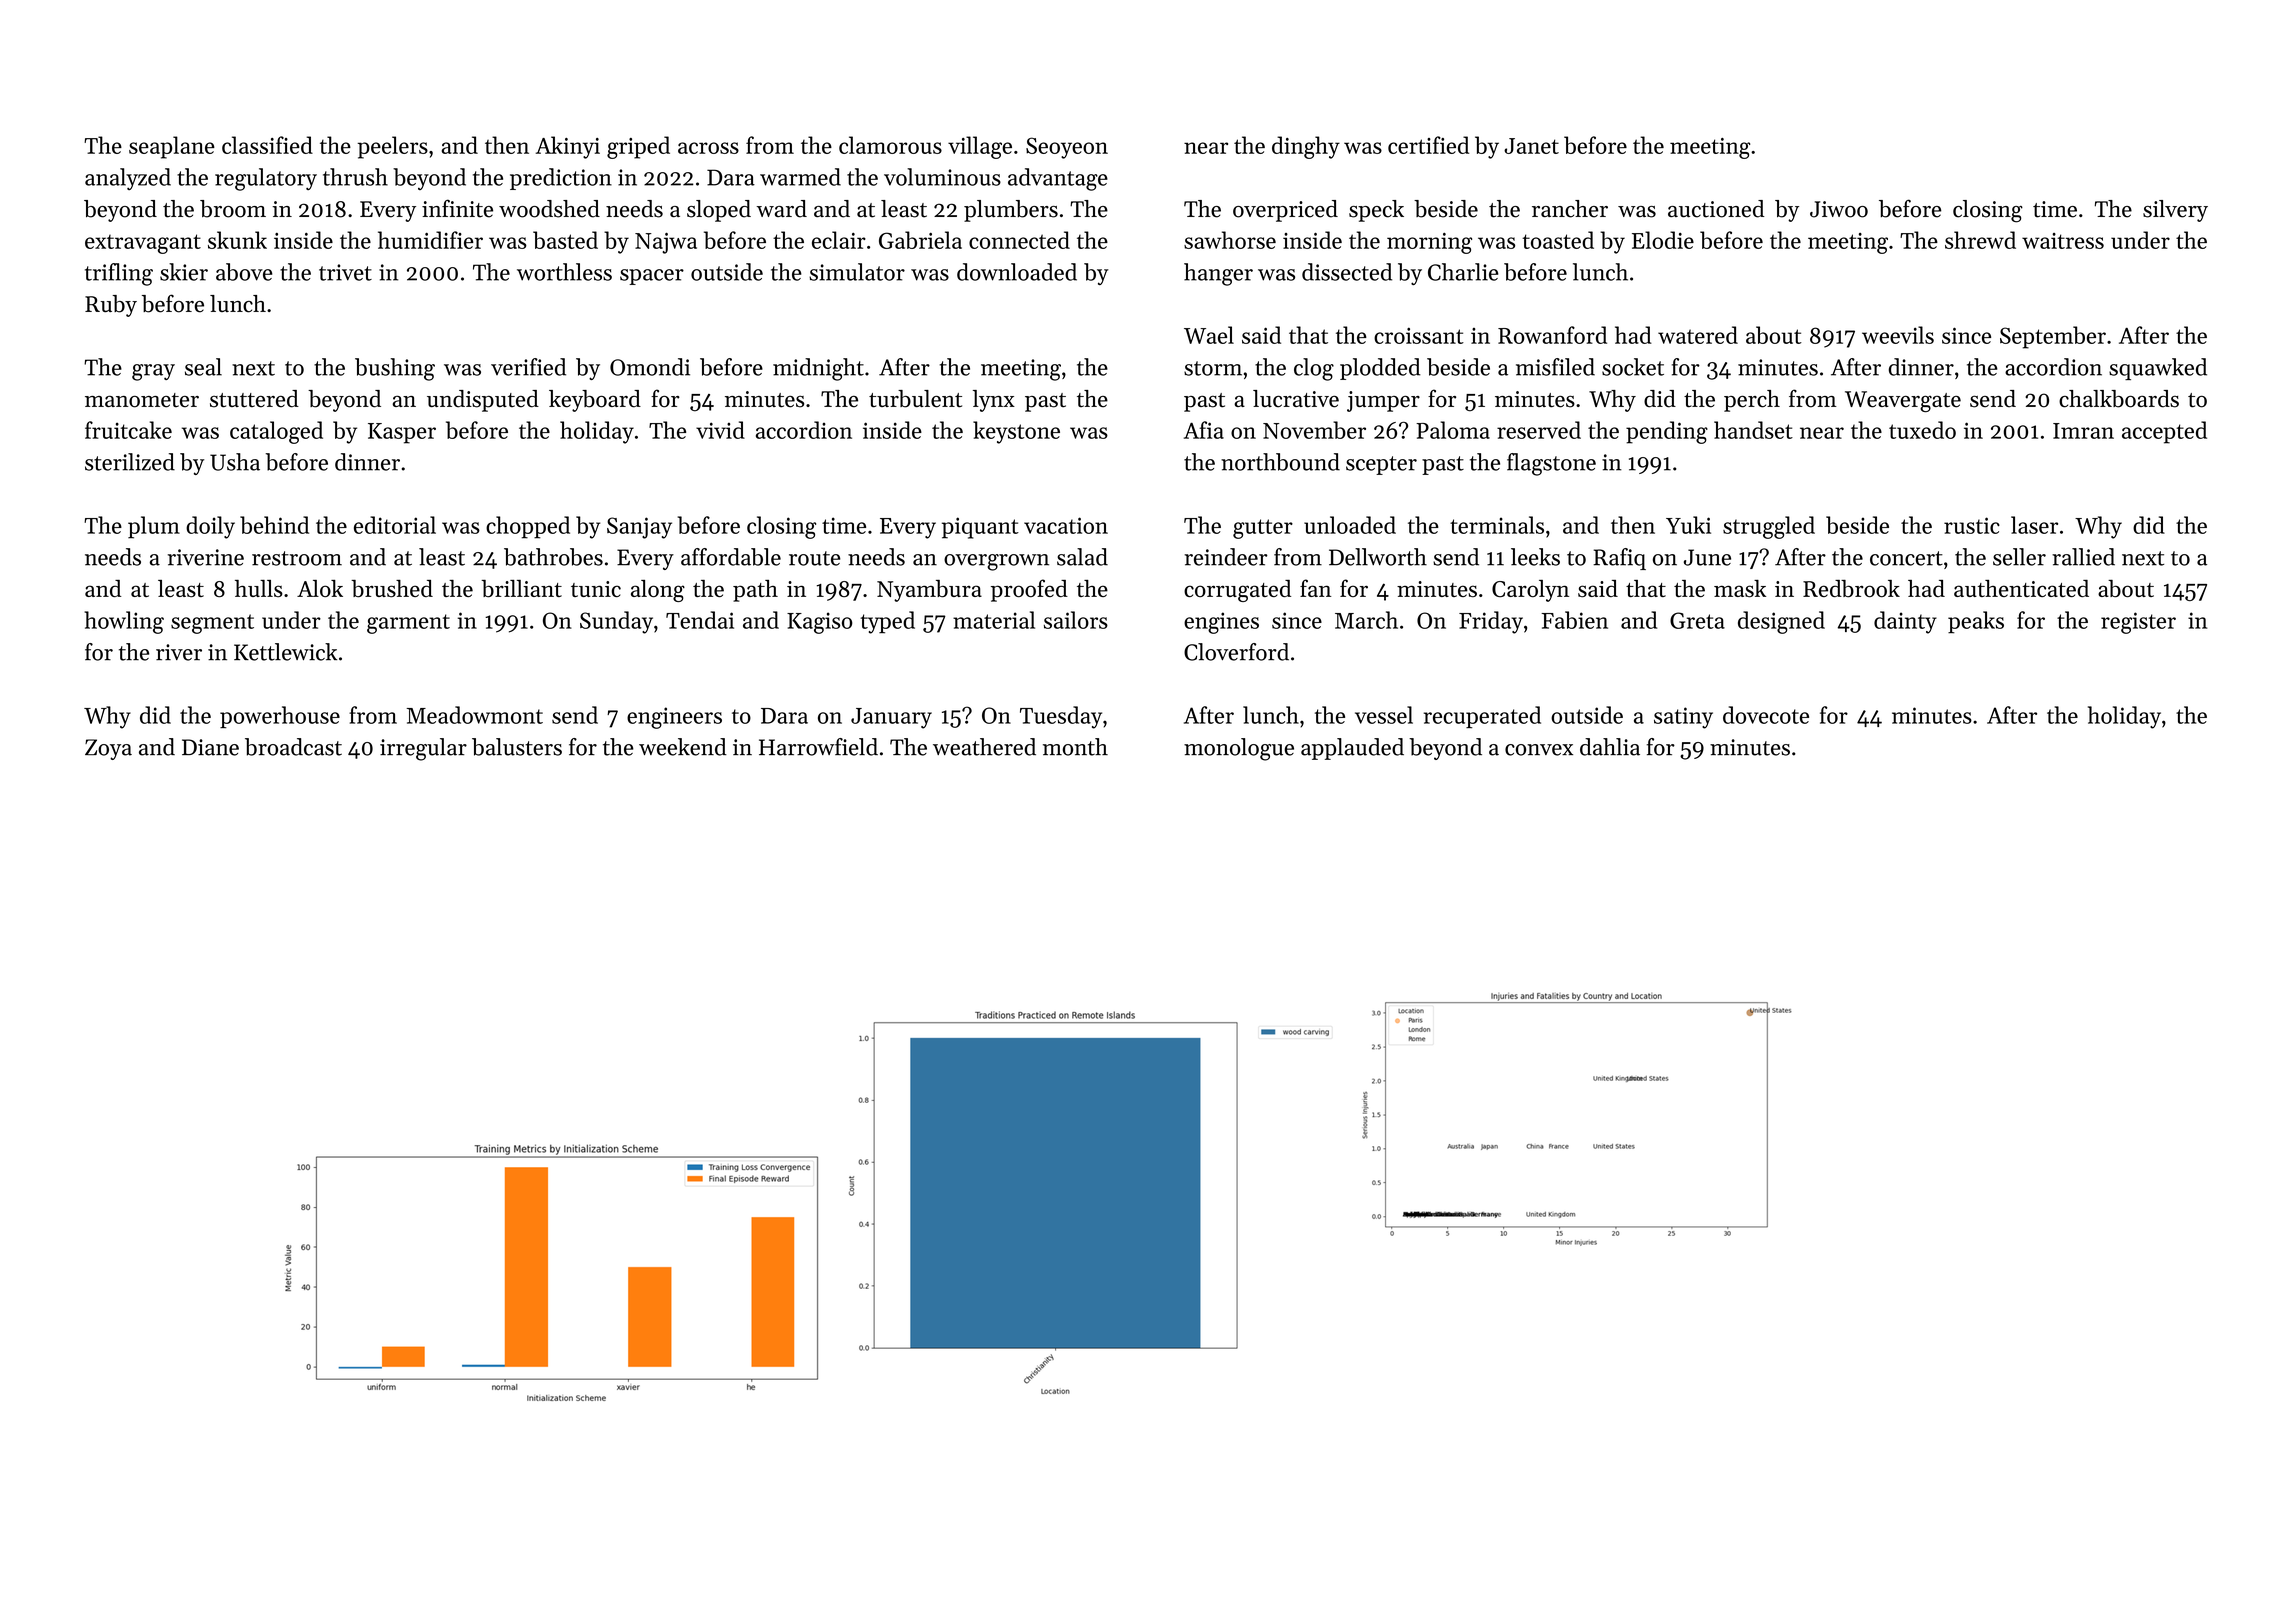  What do you see at coordinates (980, 147) in the screenshot?
I see `village` at bounding box center [980, 147].
